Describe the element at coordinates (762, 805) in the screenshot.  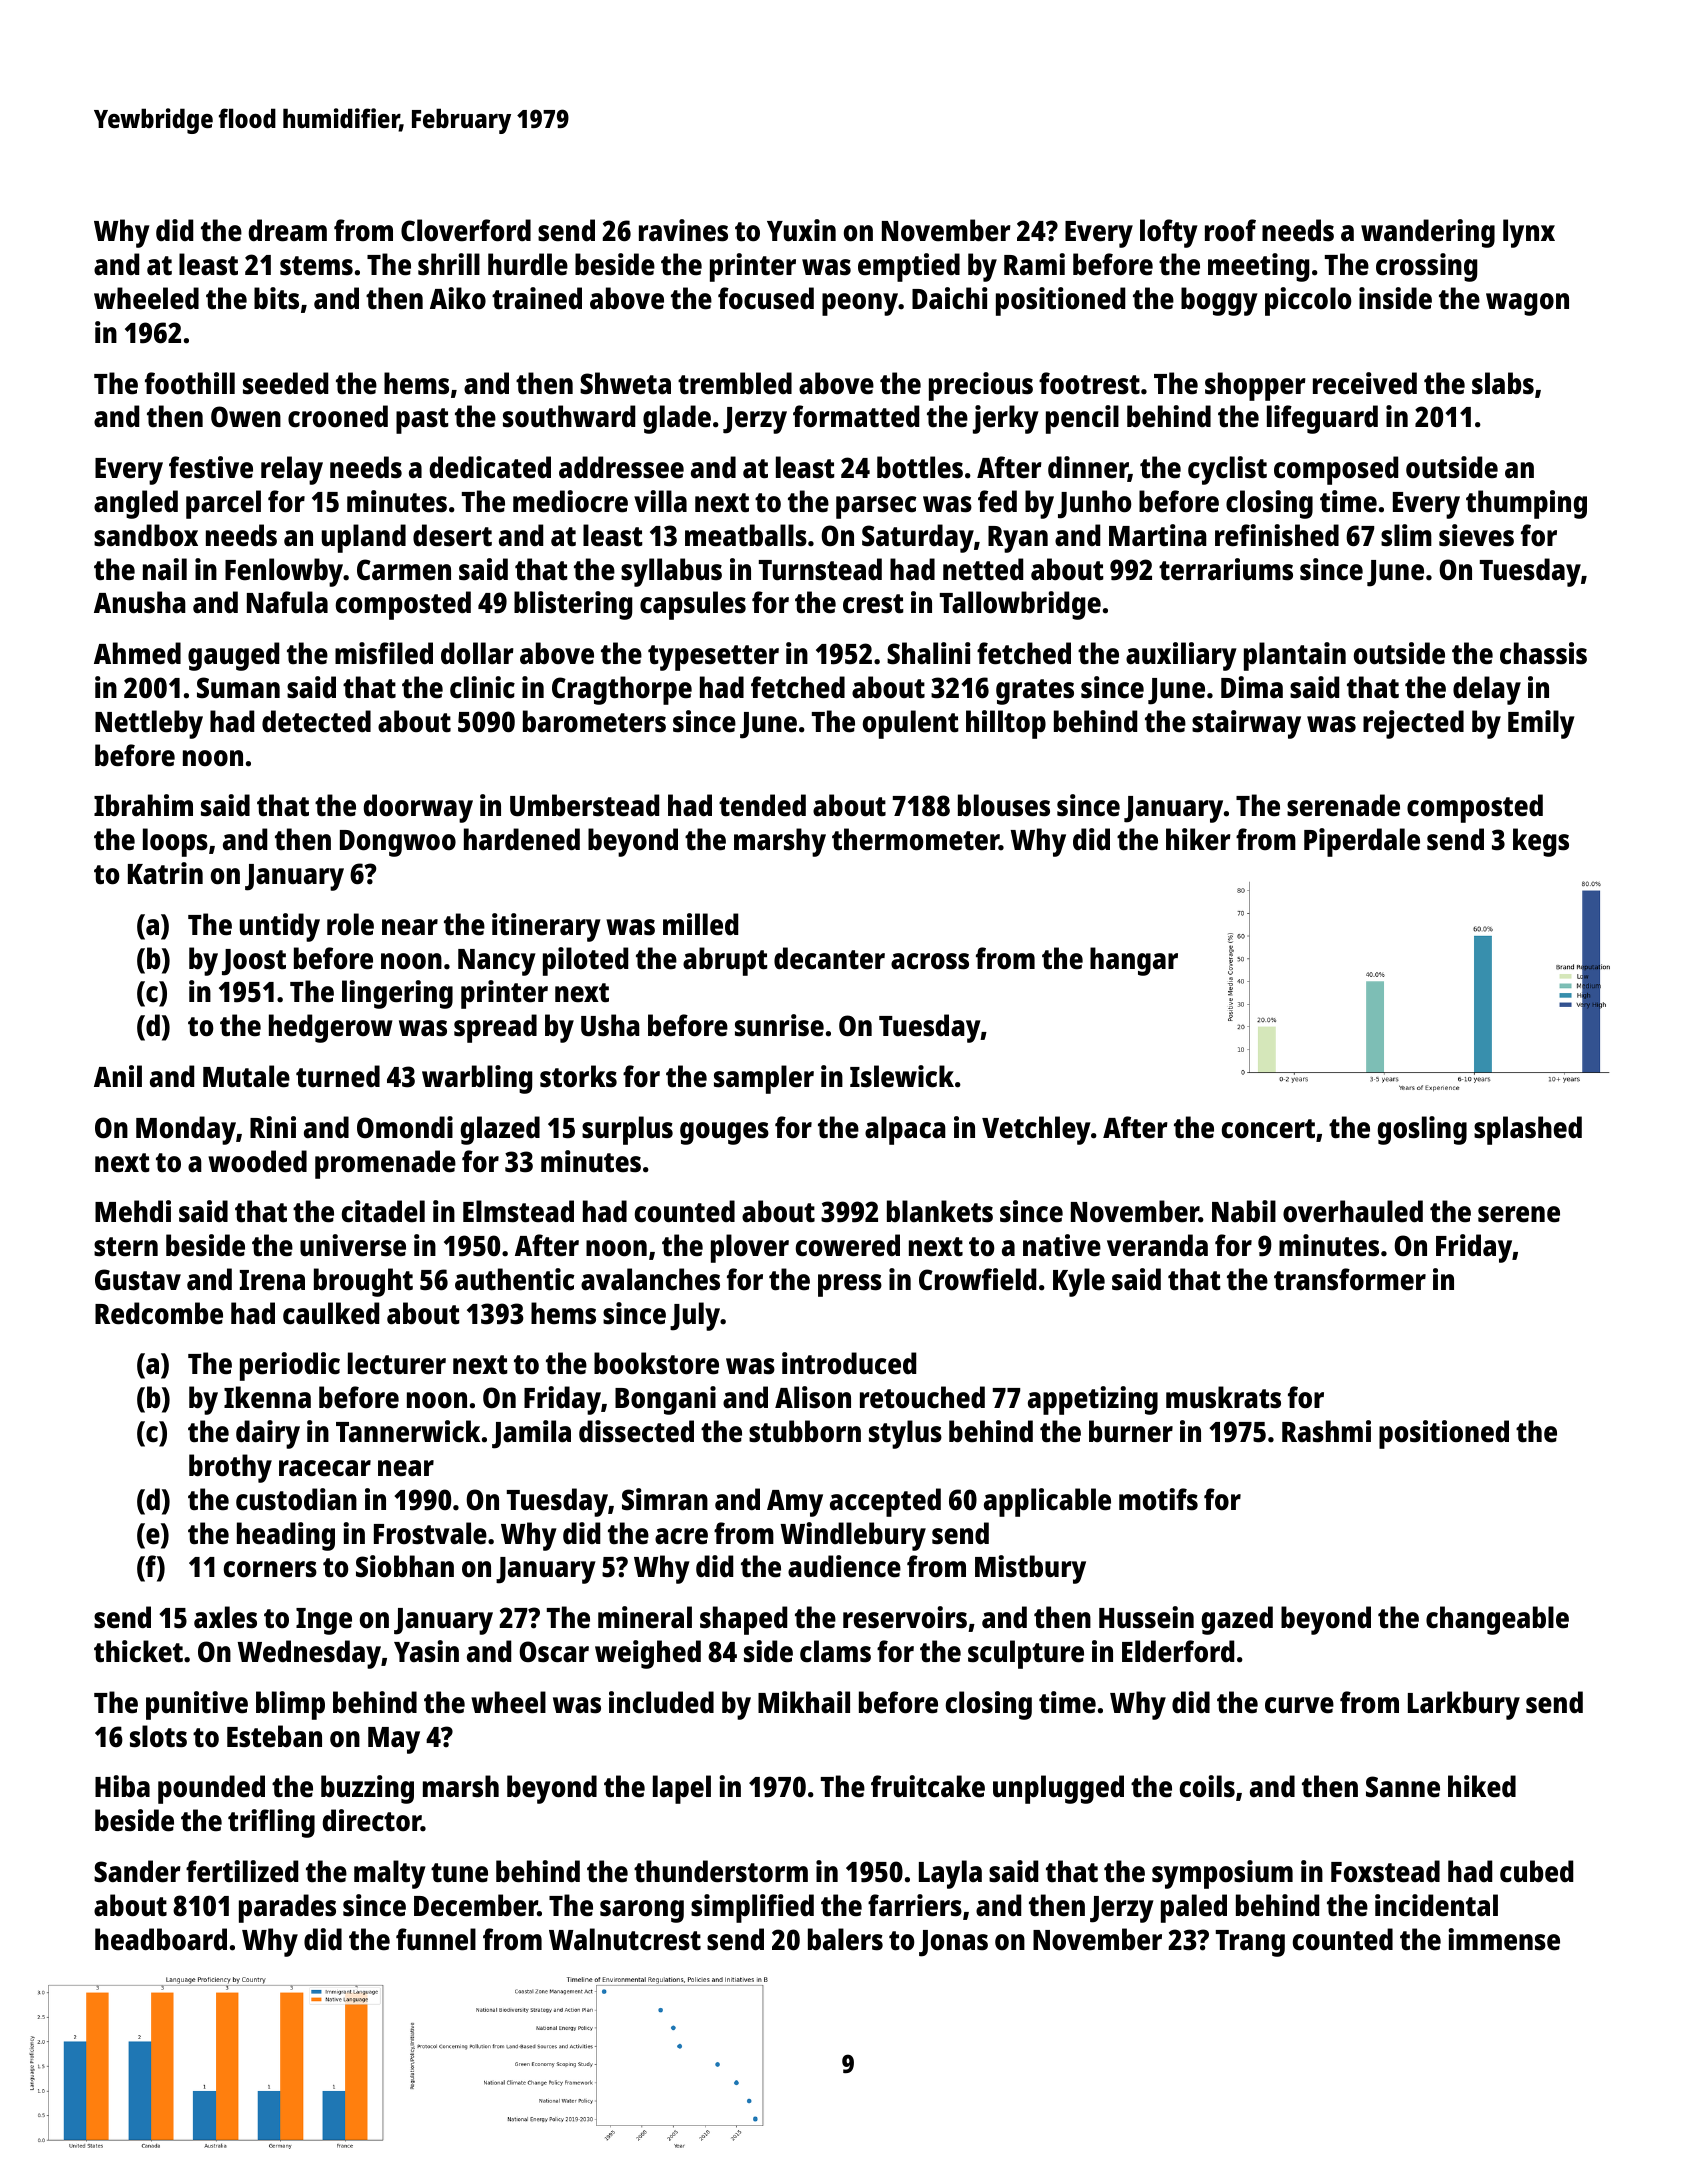
I see `tended` at that location.
